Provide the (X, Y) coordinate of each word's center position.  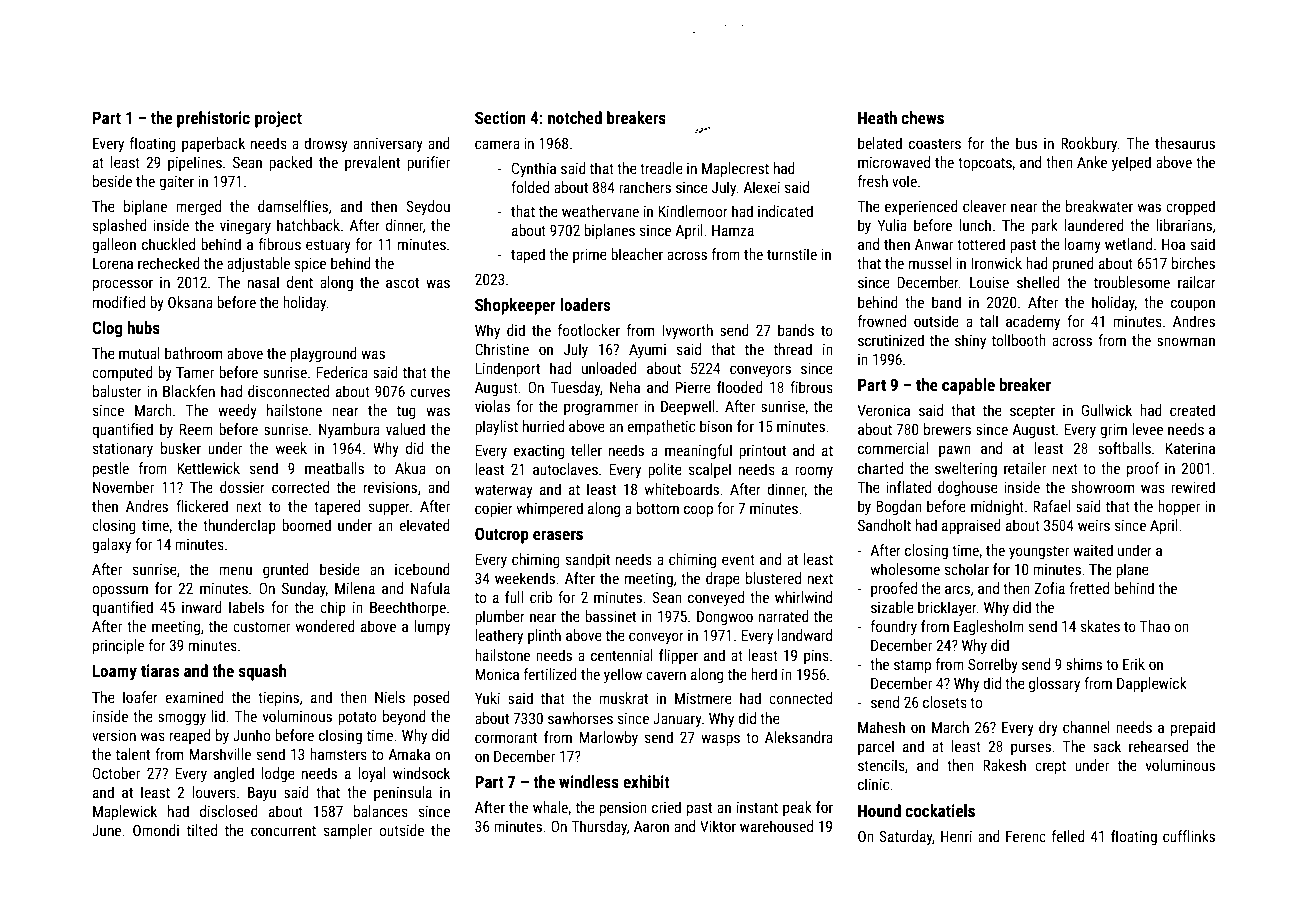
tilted (202, 830)
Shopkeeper (515, 306)
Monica (497, 674)
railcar (1197, 282)
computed (122, 373)
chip (333, 608)
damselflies (293, 206)
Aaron (651, 826)
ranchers (645, 187)
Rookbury (1089, 144)
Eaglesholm (989, 627)
